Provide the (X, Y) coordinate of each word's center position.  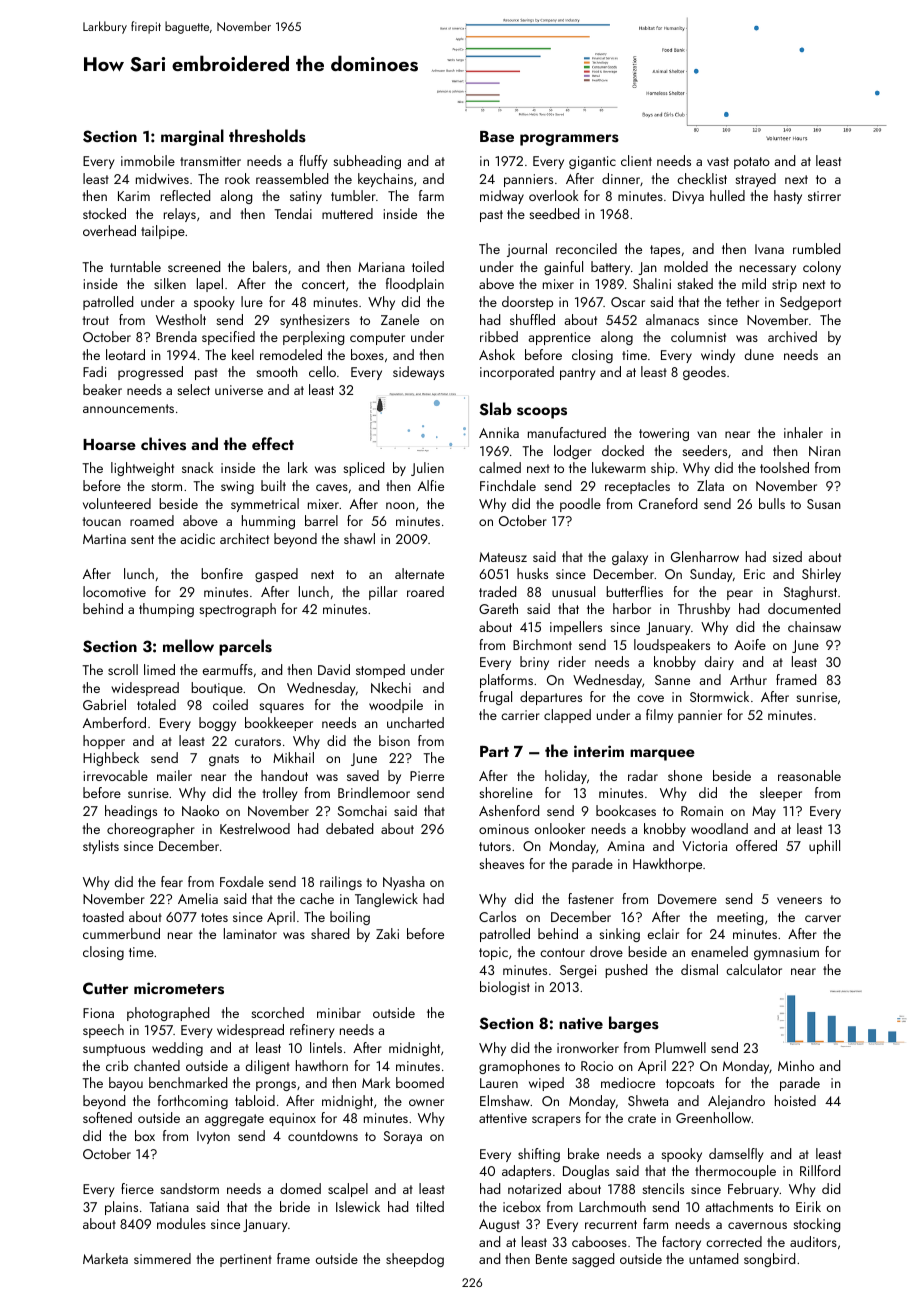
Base (497, 137)
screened (194, 266)
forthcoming (193, 1102)
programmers (569, 140)
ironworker (588, 1047)
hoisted (795, 1100)
